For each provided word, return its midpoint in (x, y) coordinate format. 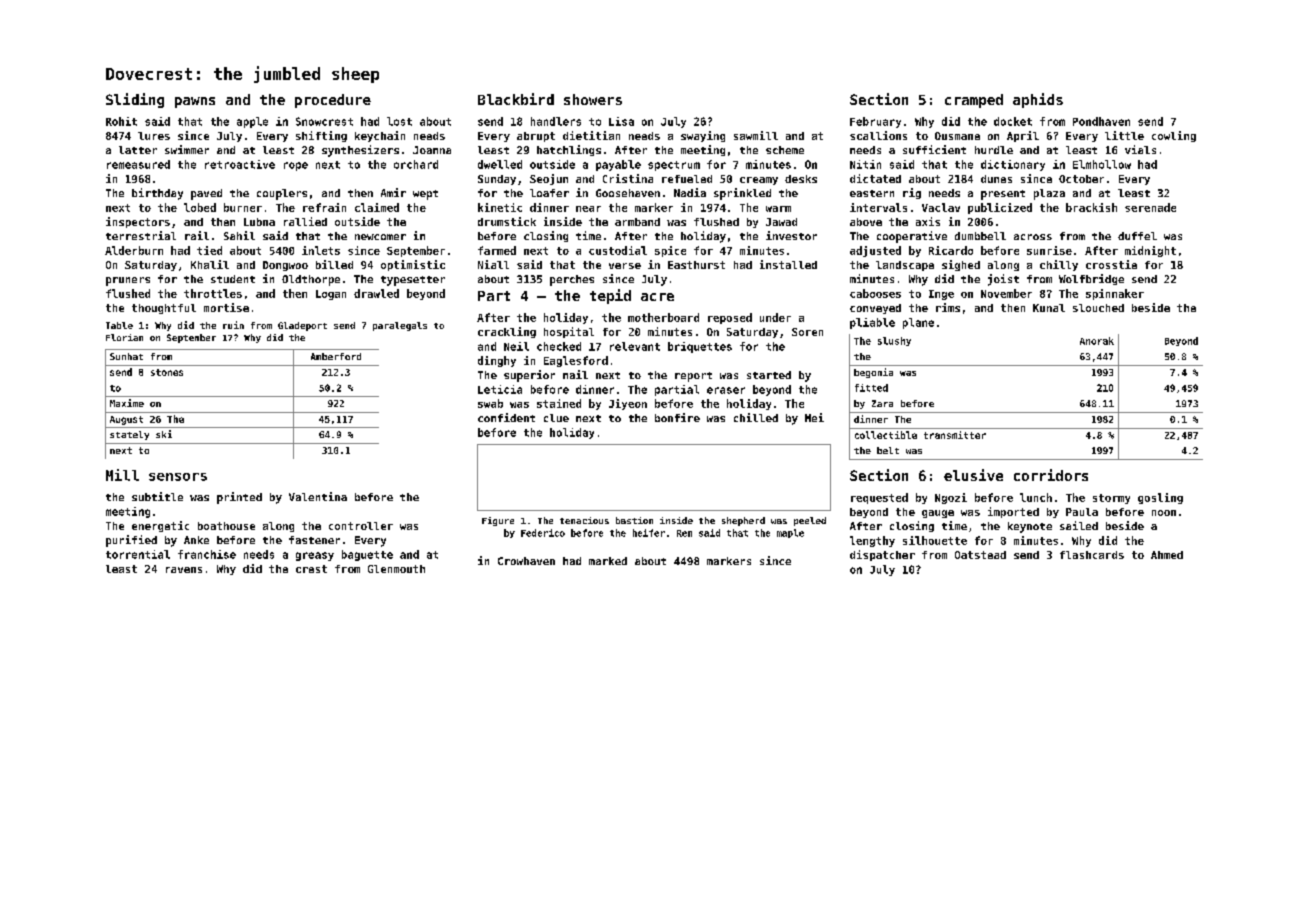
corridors (1051, 475)
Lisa (621, 121)
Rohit (121, 121)
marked (608, 561)
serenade (1150, 207)
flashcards (1092, 555)
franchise (207, 554)
